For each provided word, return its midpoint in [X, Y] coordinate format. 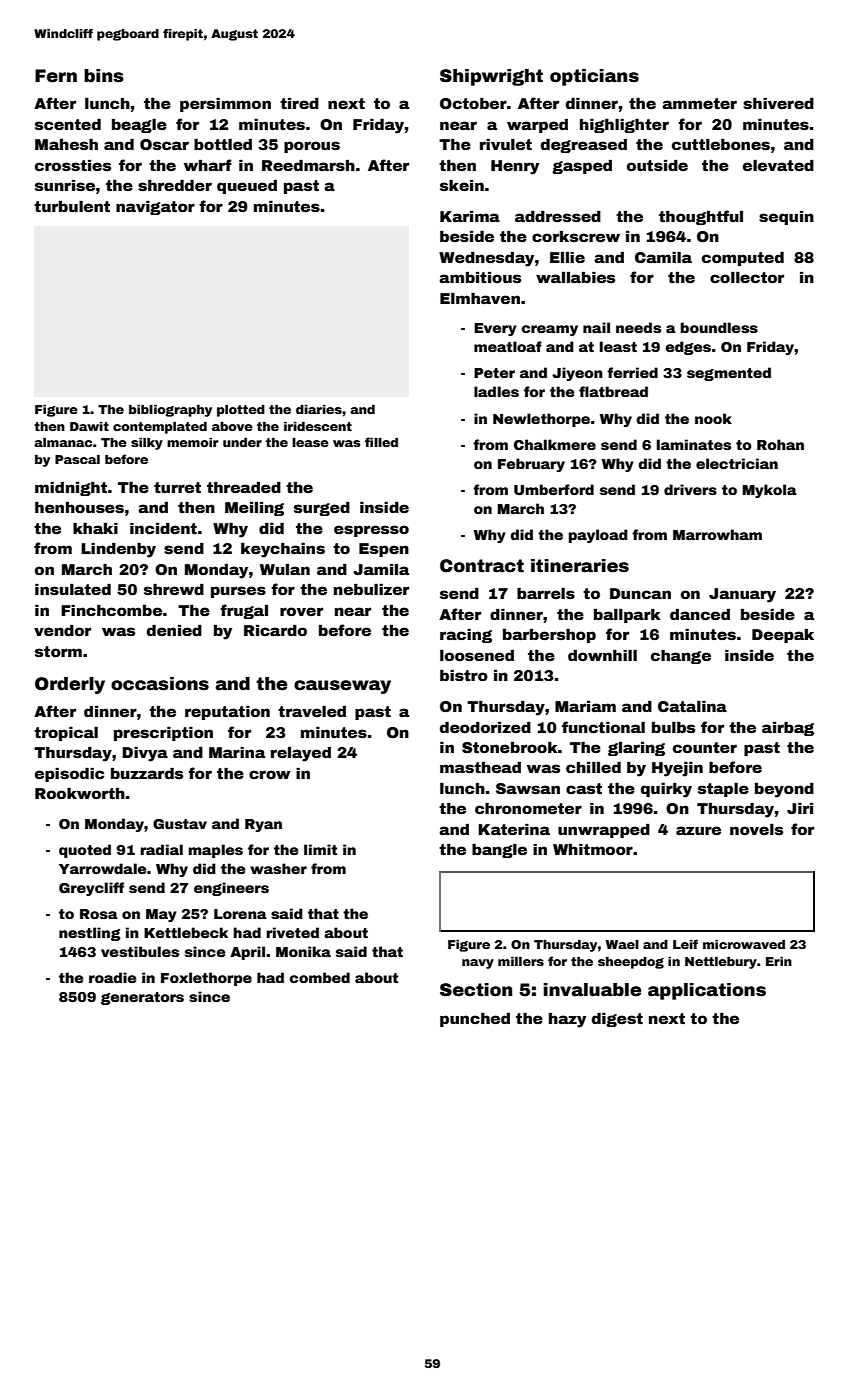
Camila [663, 257]
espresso [371, 531]
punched [475, 1019]
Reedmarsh [308, 165]
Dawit [89, 426]
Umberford [554, 489]
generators [142, 998]
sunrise [65, 185]
